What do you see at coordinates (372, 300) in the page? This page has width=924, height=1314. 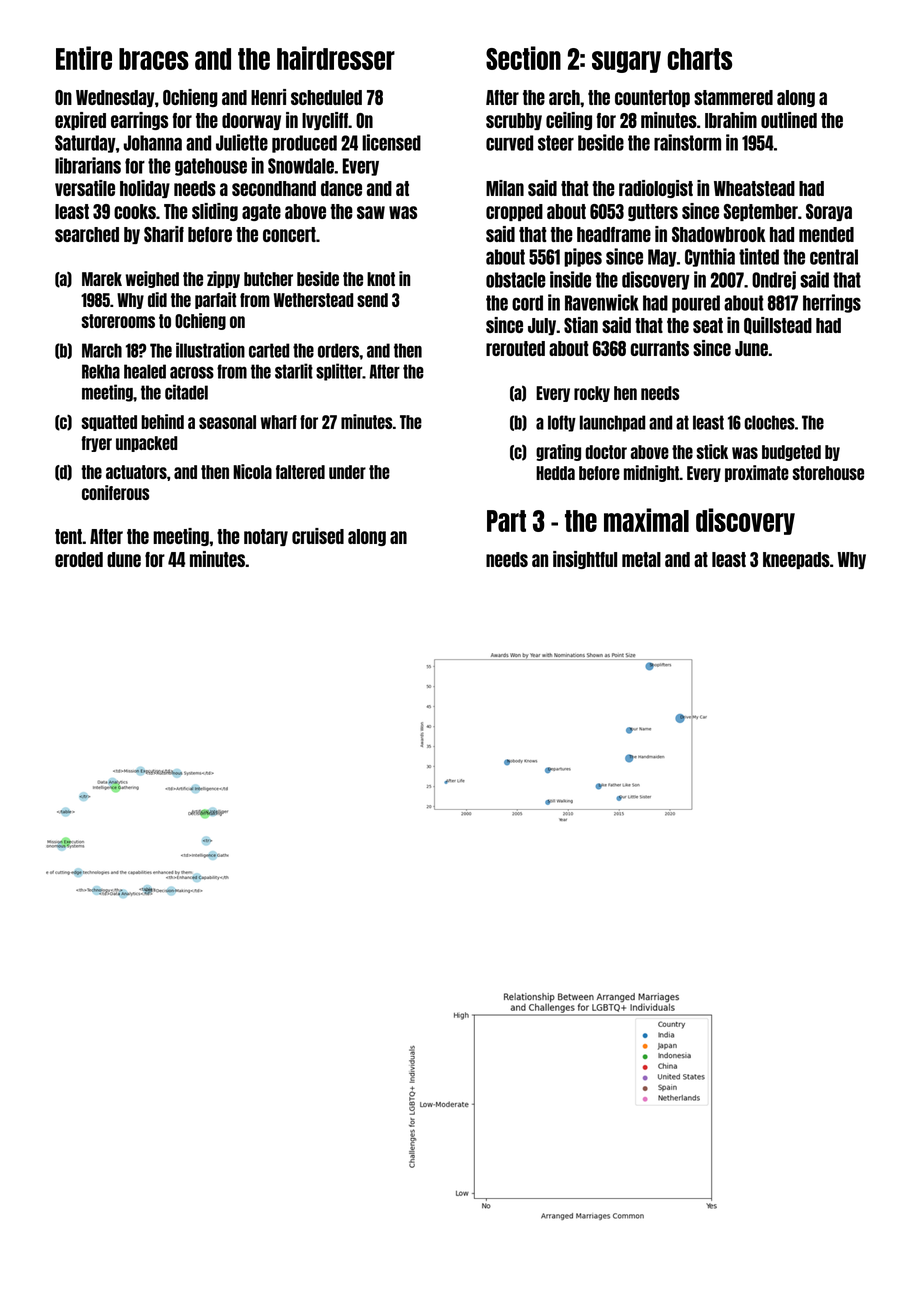 I see `send` at bounding box center [372, 300].
